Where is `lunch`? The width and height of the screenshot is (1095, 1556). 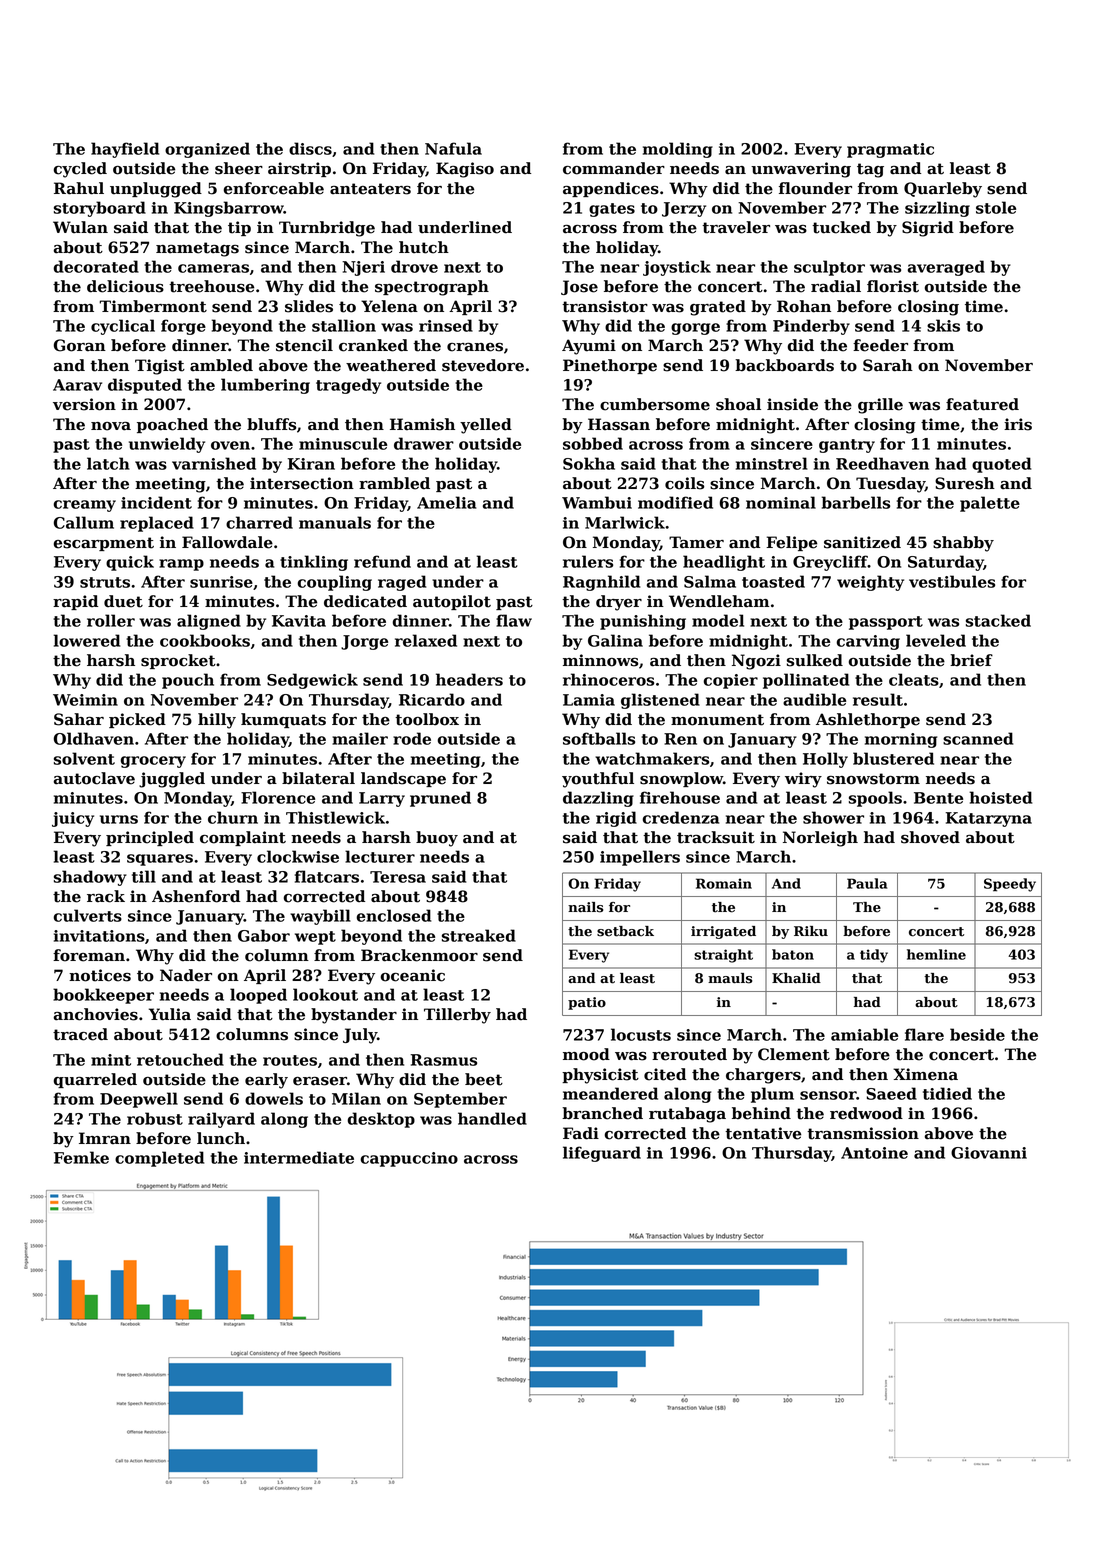
lunch is located at coordinates (221, 1138).
